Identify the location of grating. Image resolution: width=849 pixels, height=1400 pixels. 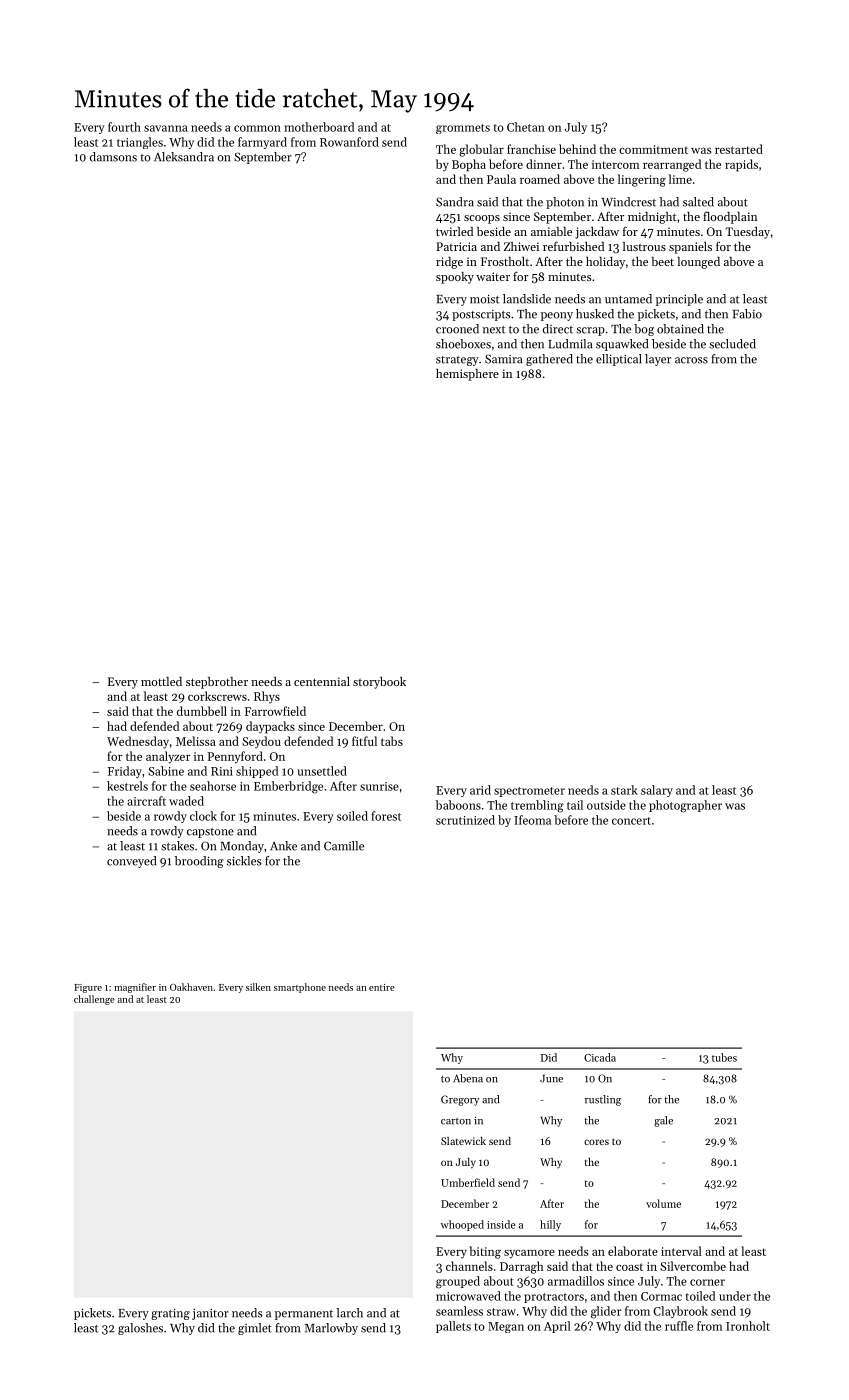
(170, 1314).
